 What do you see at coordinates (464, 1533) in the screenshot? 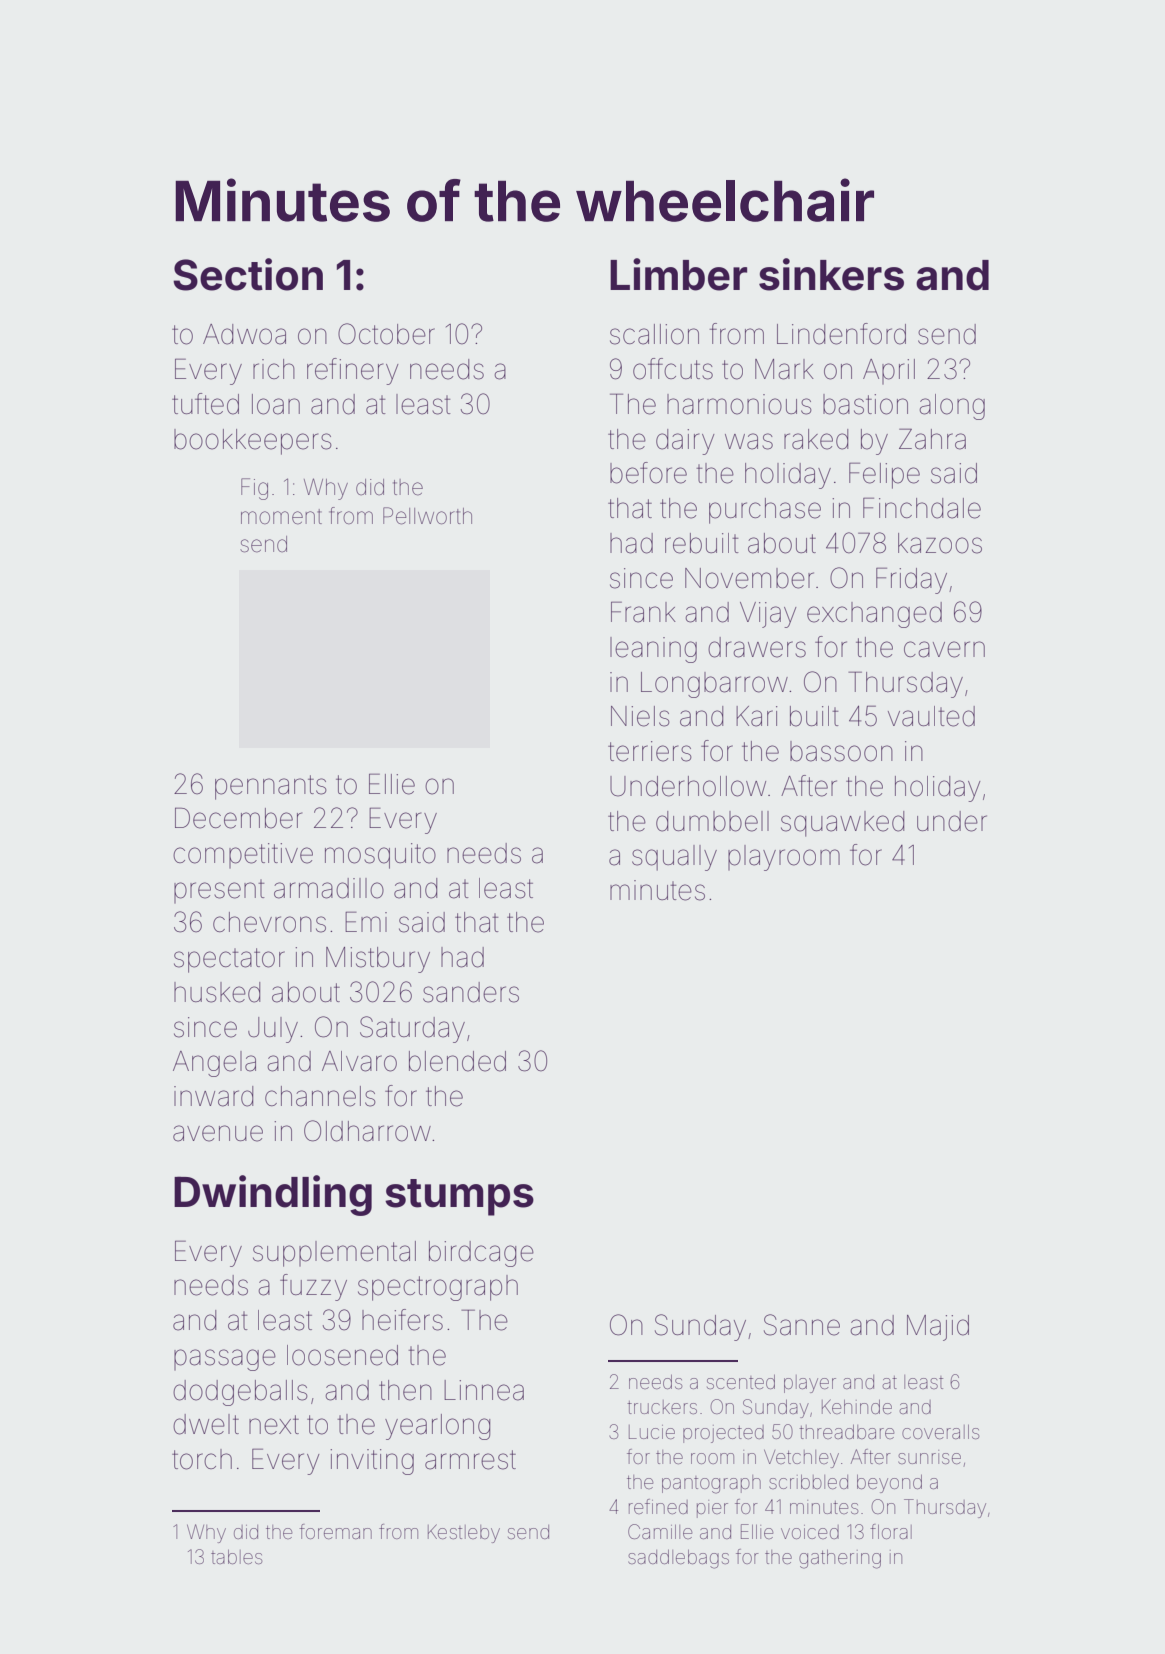
I see `Kestleby` at bounding box center [464, 1533].
